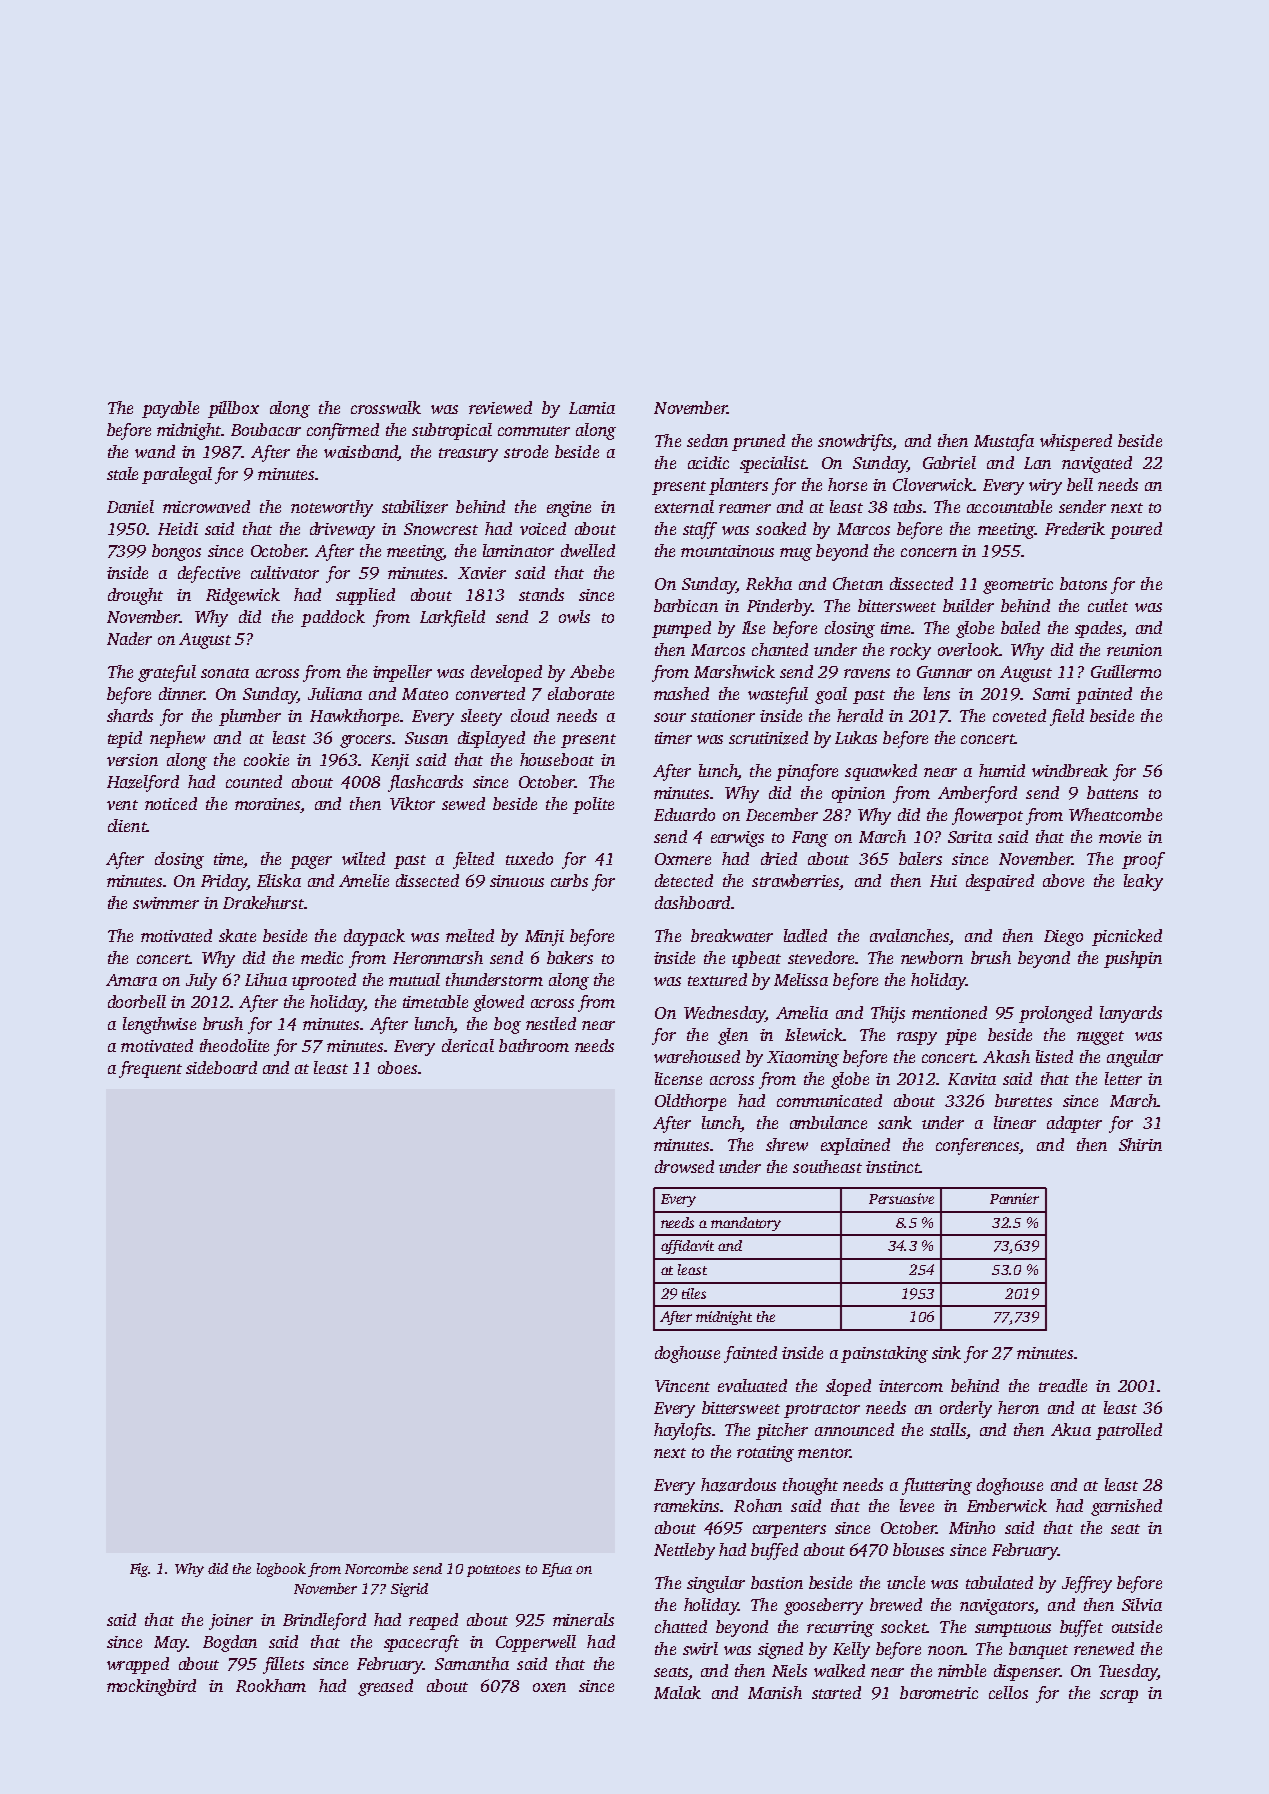  Describe the element at coordinates (1104, 695) in the page. I see `painted` at that location.
